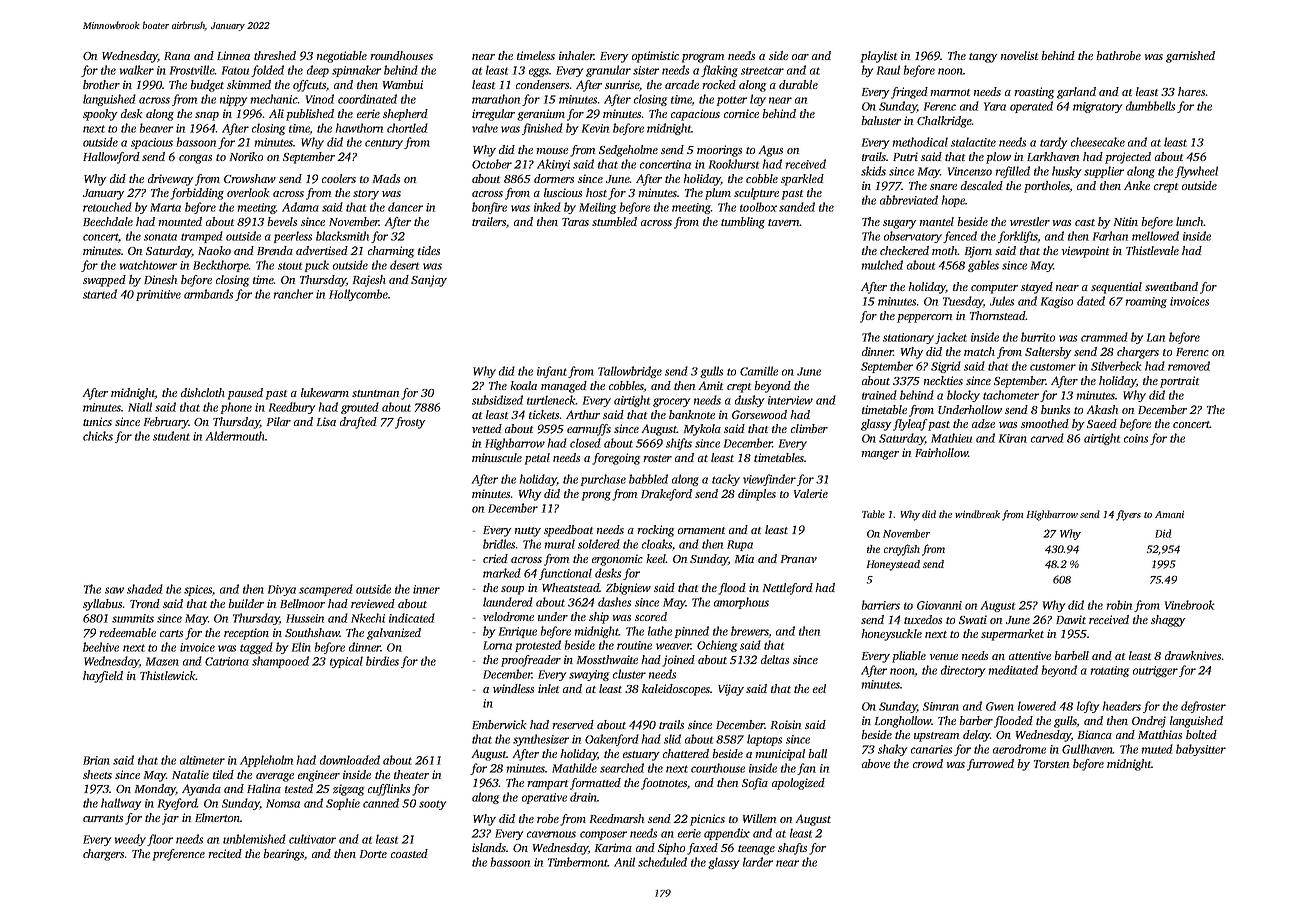 The image size is (1308, 924). What do you see at coordinates (1152, 250) in the page?
I see `Thistlevale` at bounding box center [1152, 250].
